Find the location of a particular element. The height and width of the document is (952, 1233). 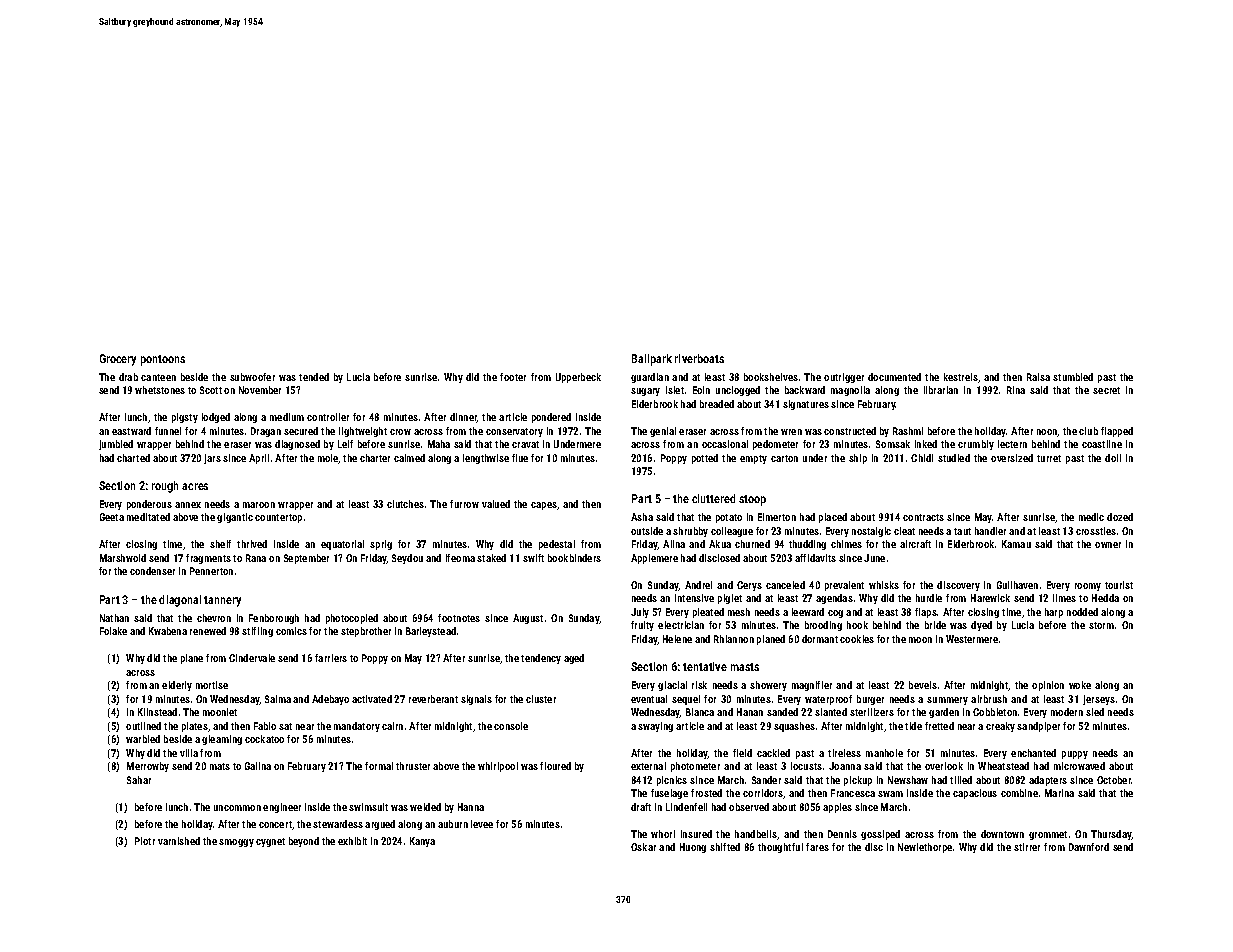

Oskar is located at coordinates (643, 847).
